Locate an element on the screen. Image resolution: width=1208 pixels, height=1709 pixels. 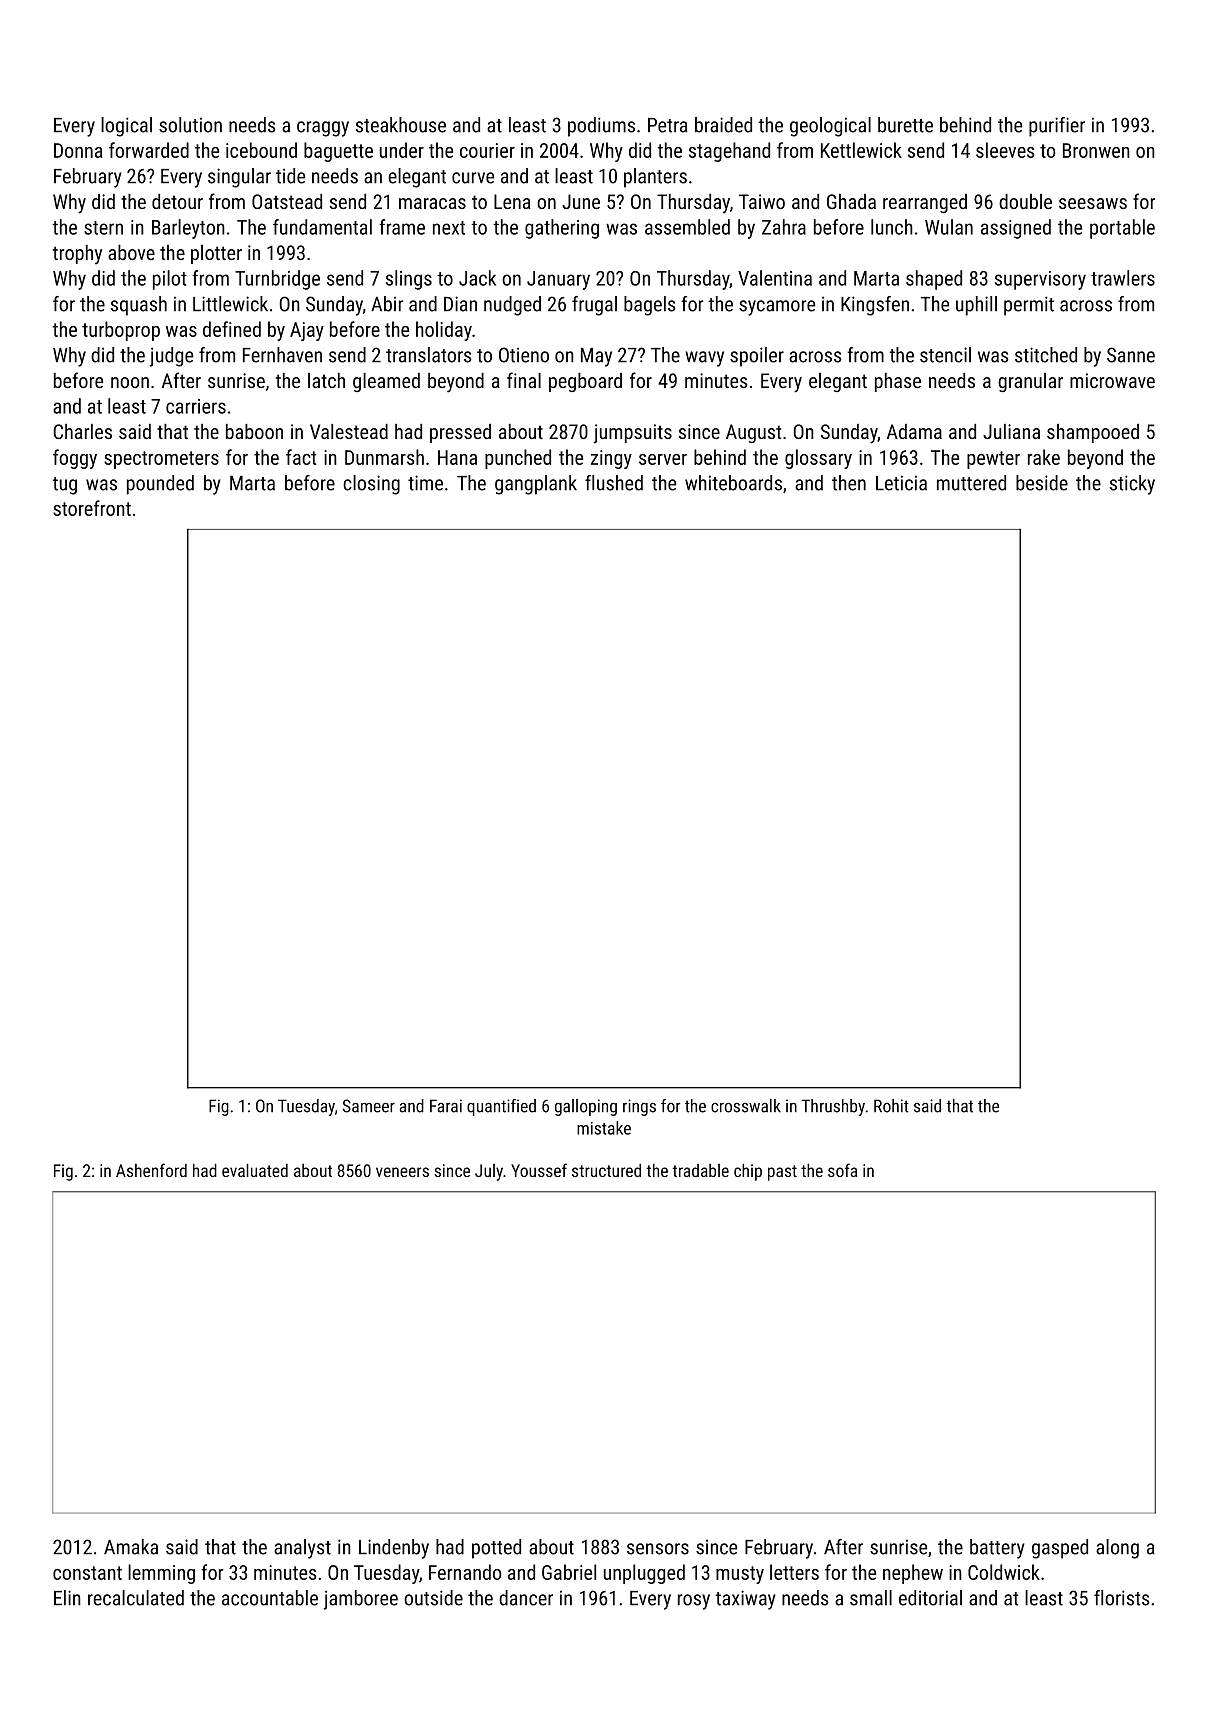
sofa is located at coordinates (842, 1170).
